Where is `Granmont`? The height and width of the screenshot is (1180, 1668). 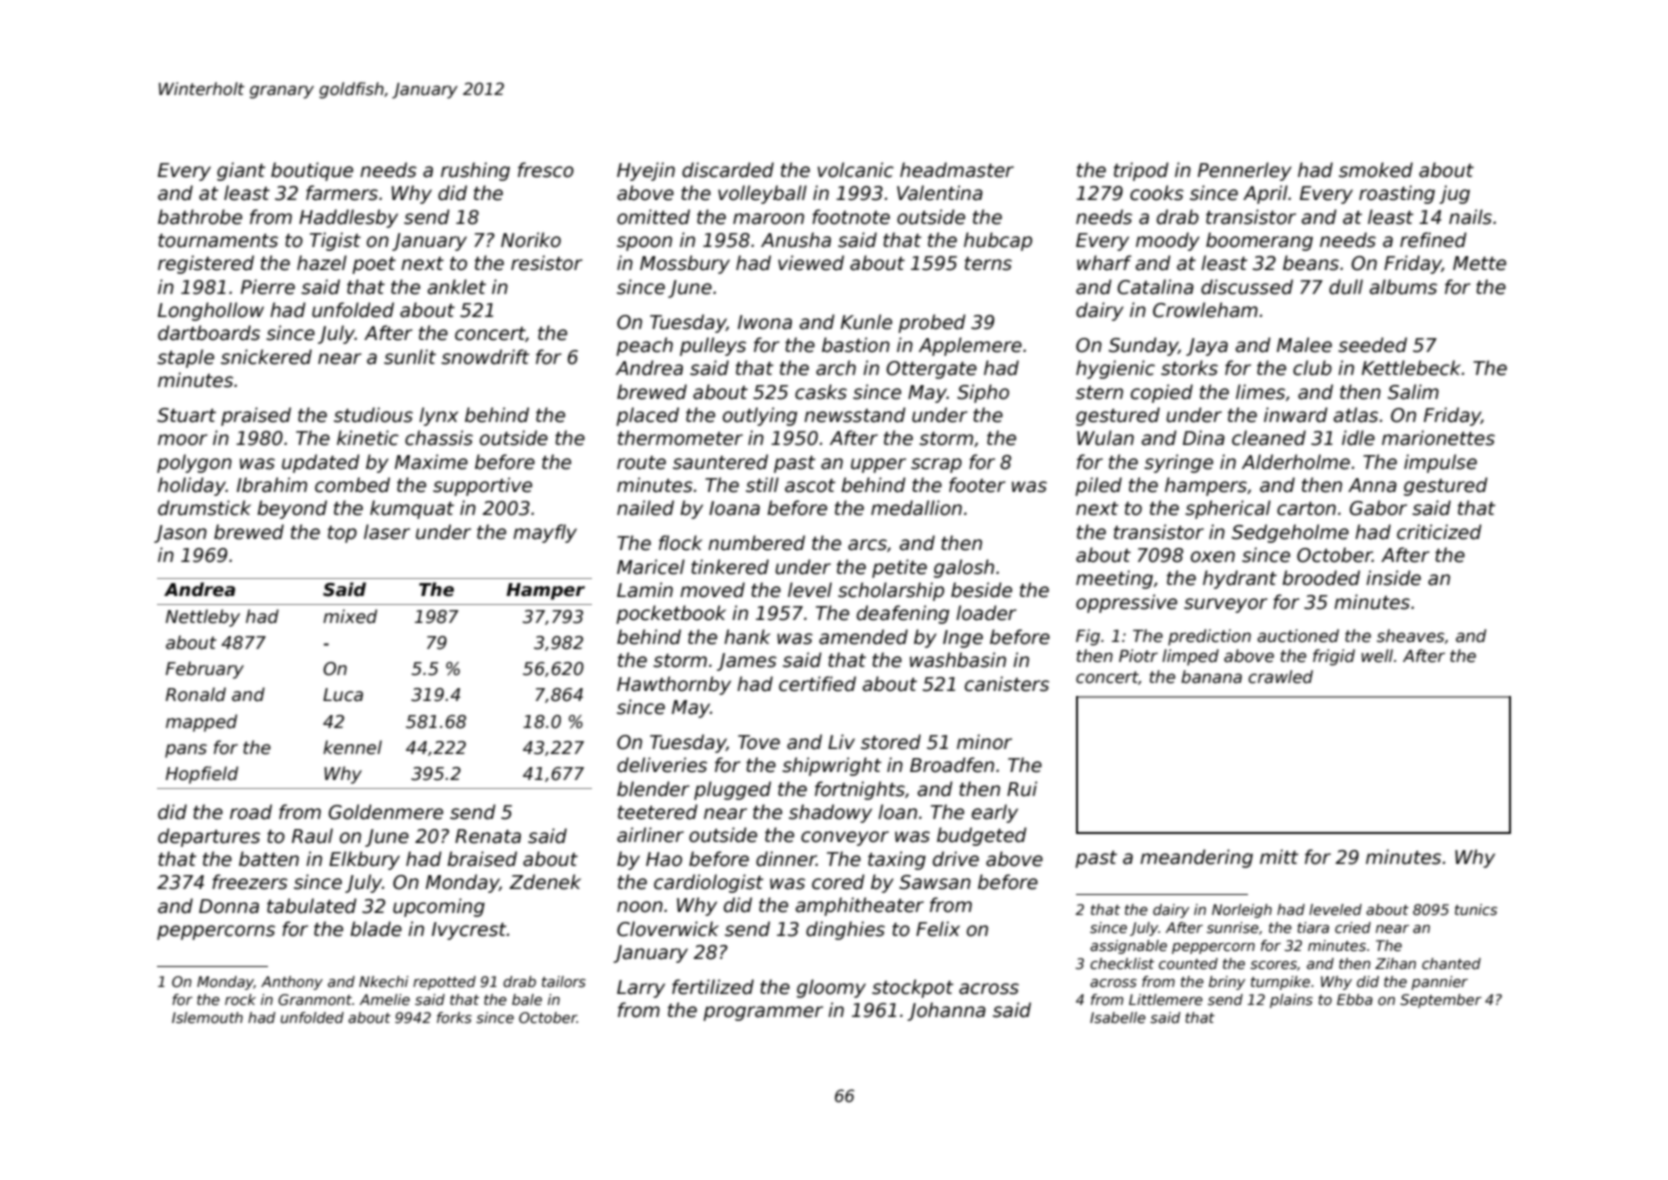
Granmont is located at coordinates (315, 999).
